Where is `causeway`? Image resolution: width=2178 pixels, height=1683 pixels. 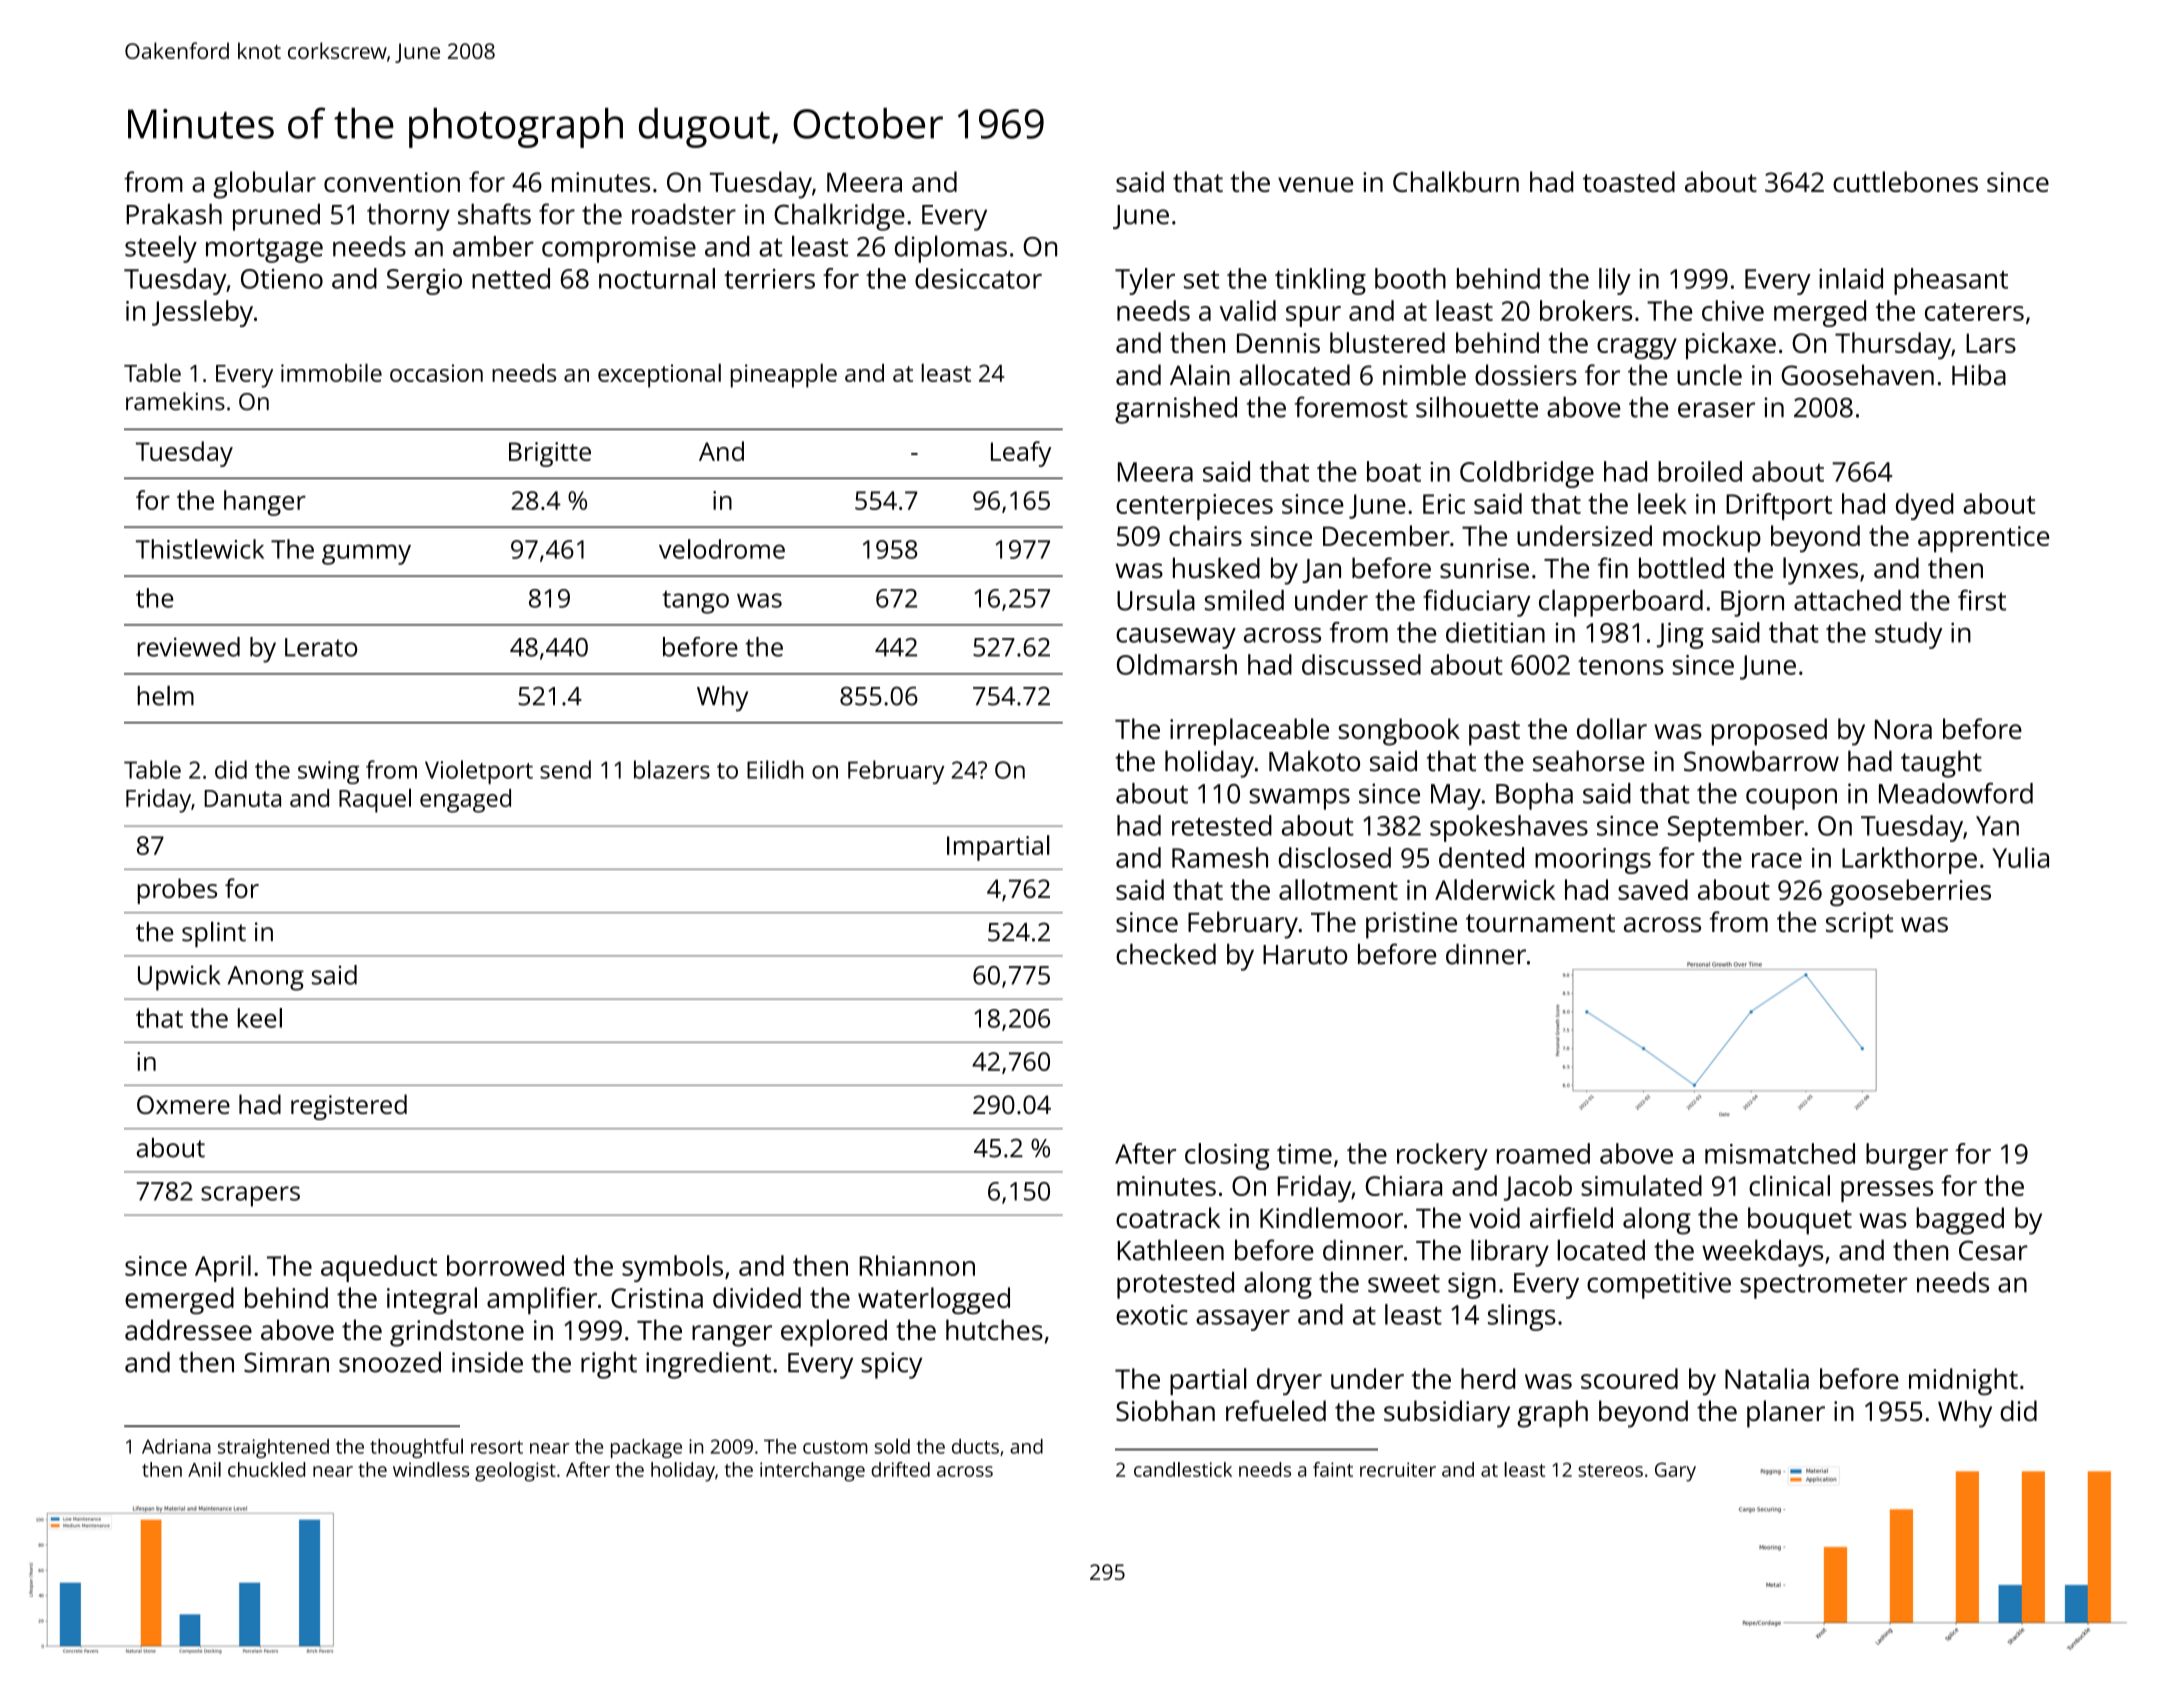 causeway is located at coordinates (1176, 638).
